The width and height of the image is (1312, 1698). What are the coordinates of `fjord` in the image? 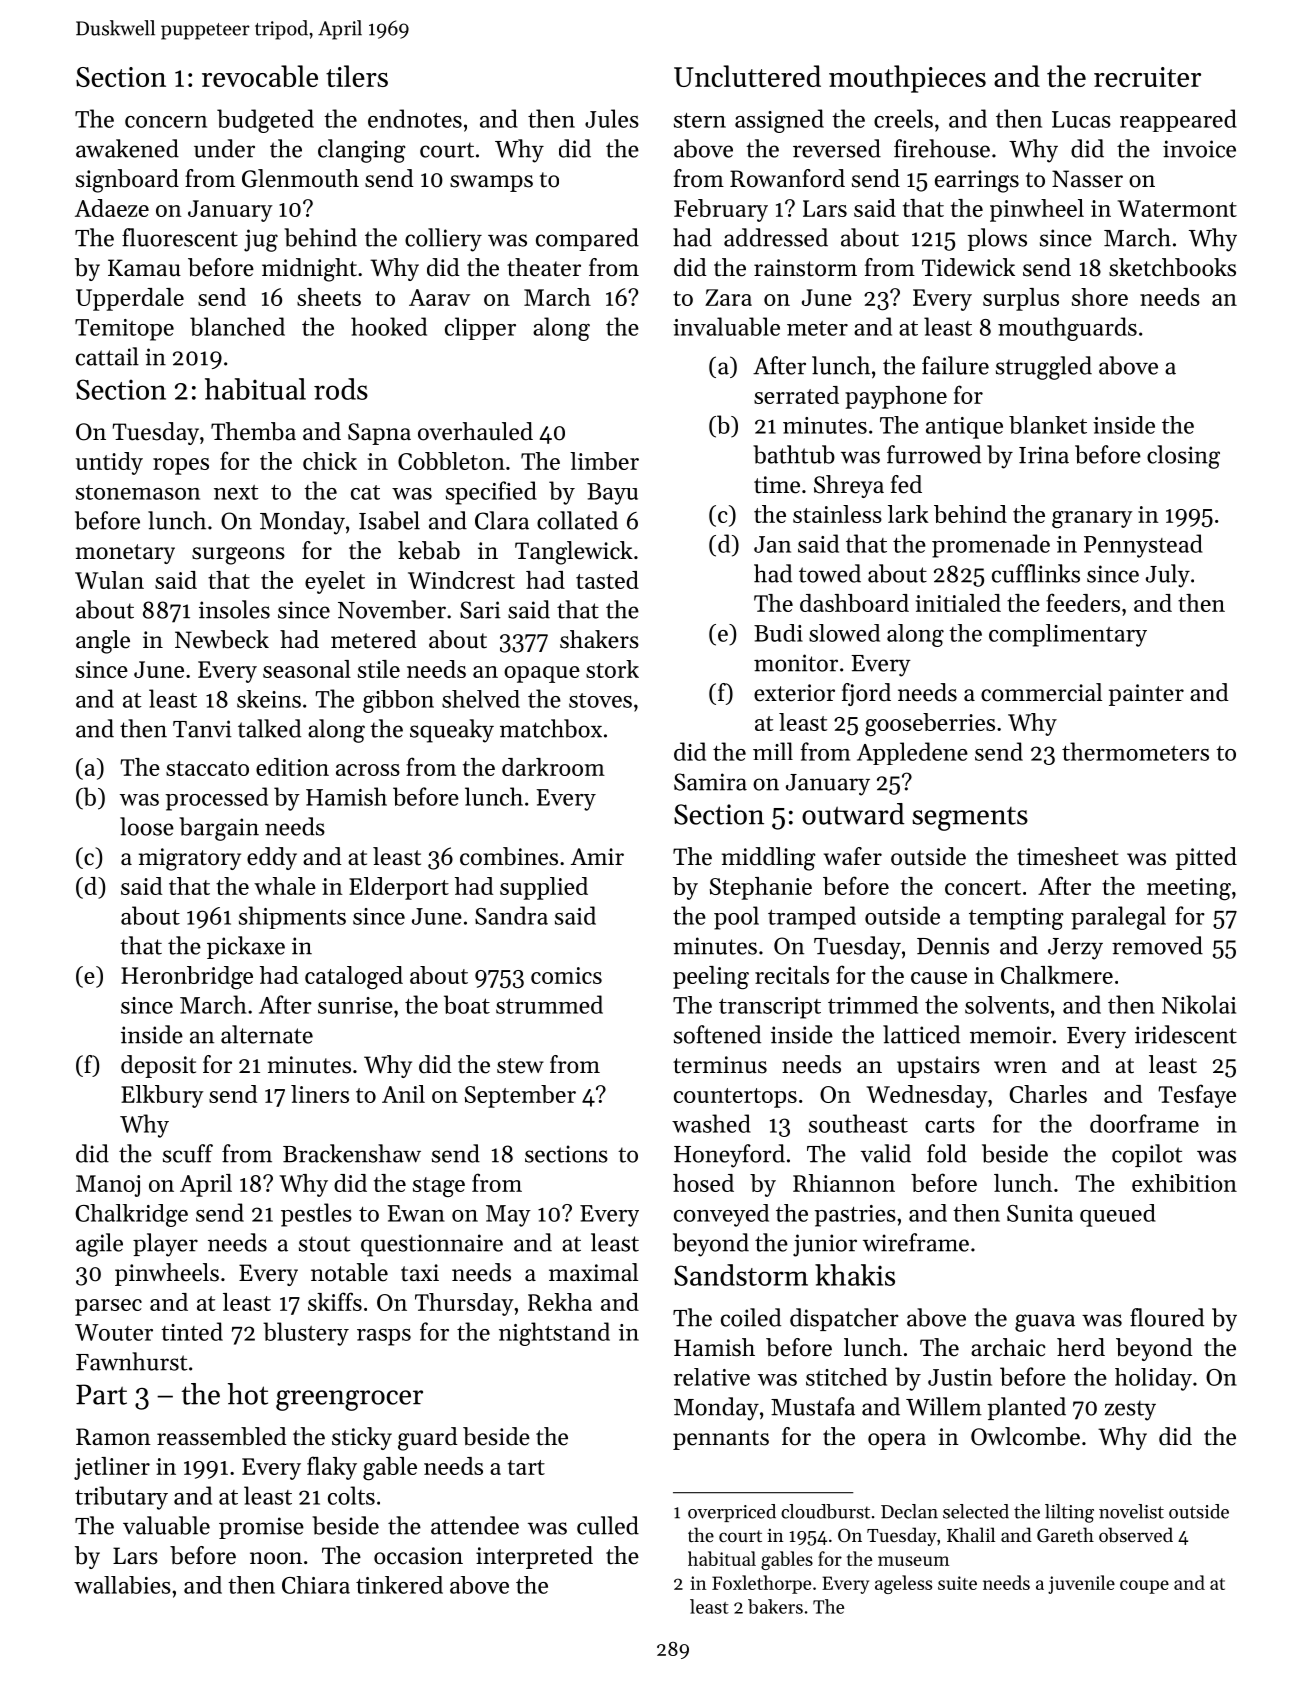 It's located at (866, 694).
